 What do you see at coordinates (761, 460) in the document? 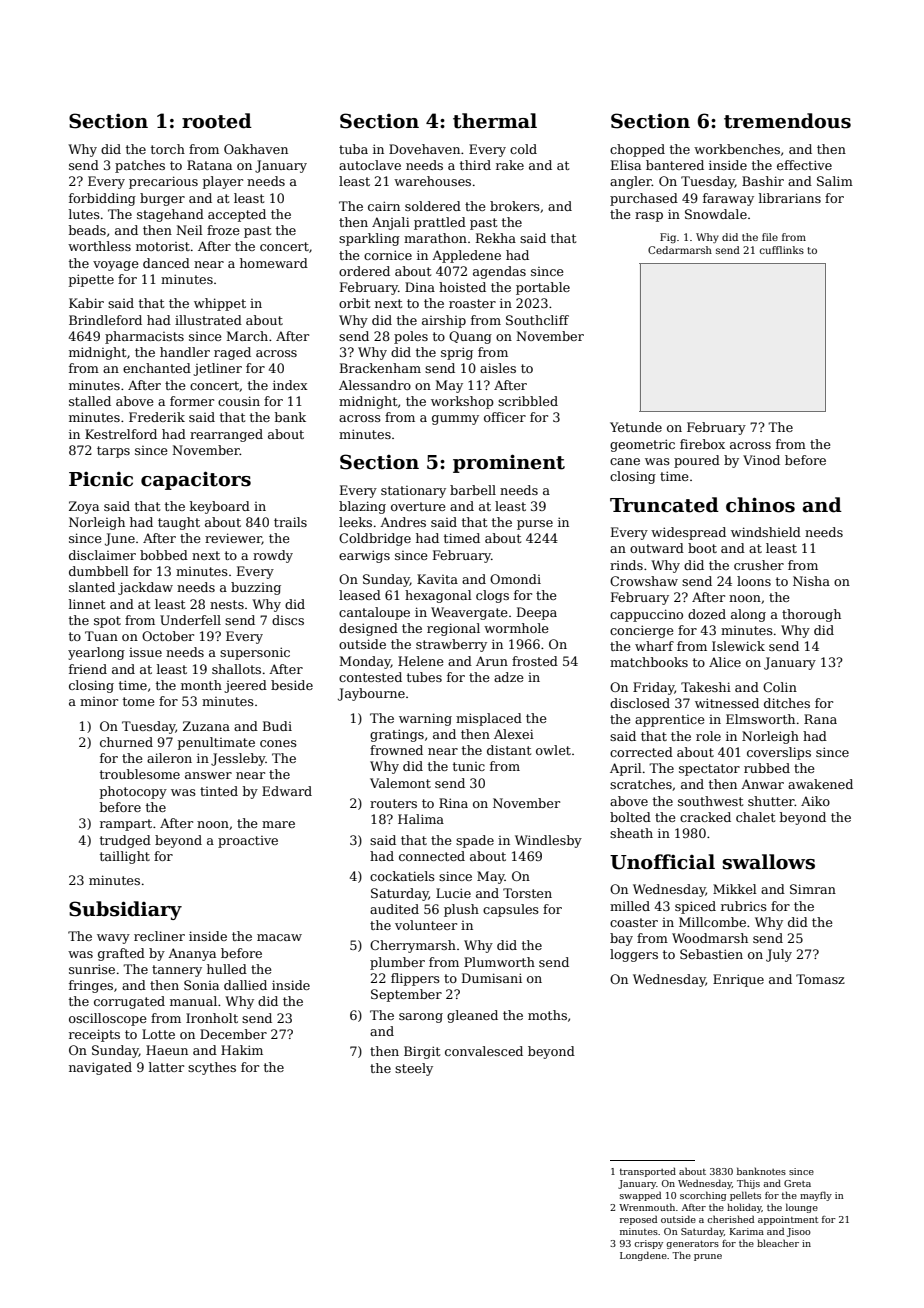
I see `Vinod` at bounding box center [761, 460].
